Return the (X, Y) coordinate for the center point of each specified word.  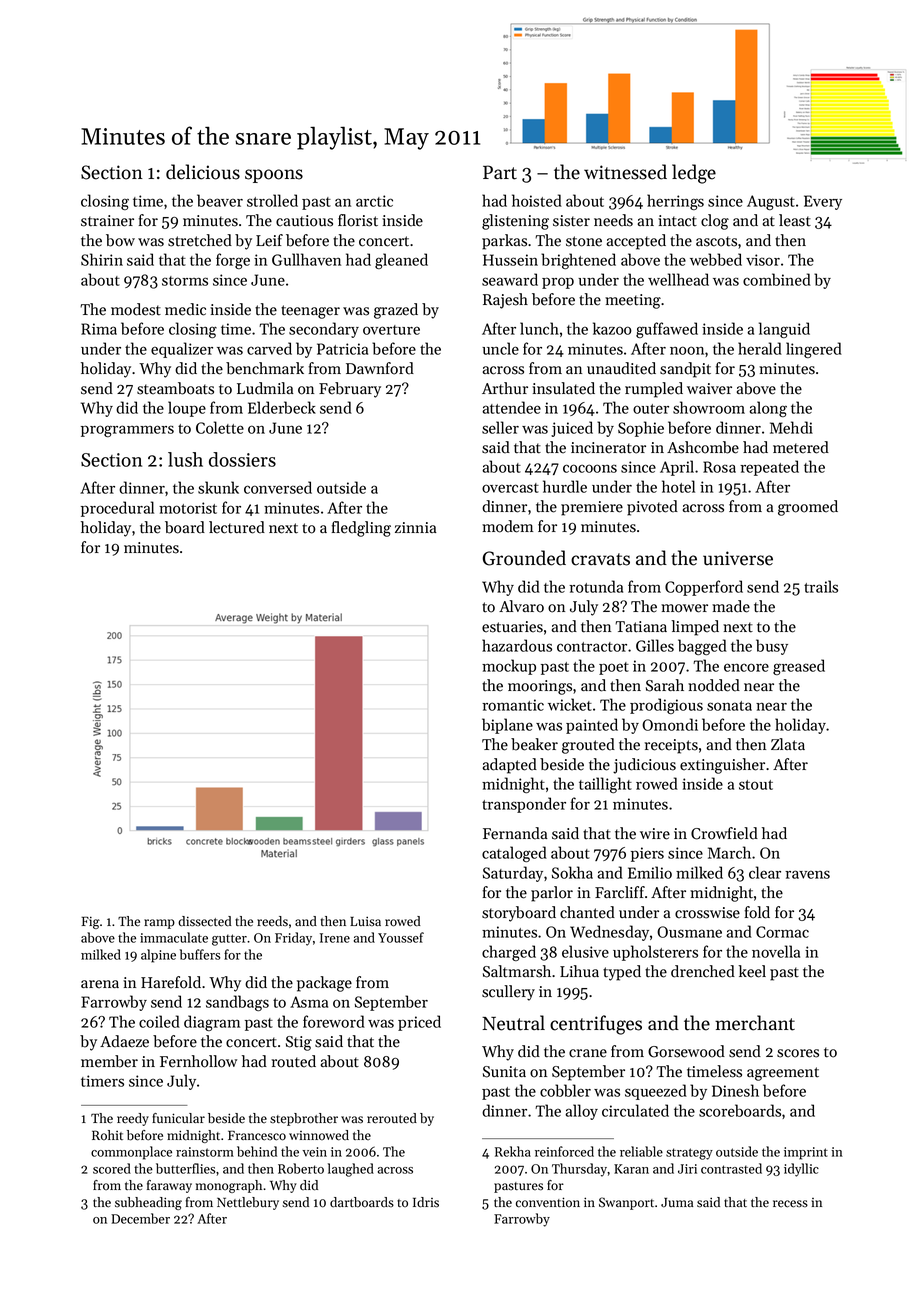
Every (823, 202)
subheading (148, 1203)
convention (548, 1202)
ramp (159, 924)
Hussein (510, 260)
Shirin (102, 259)
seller (500, 427)
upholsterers (655, 953)
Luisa (365, 921)
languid (784, 330)
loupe (187, 409)
